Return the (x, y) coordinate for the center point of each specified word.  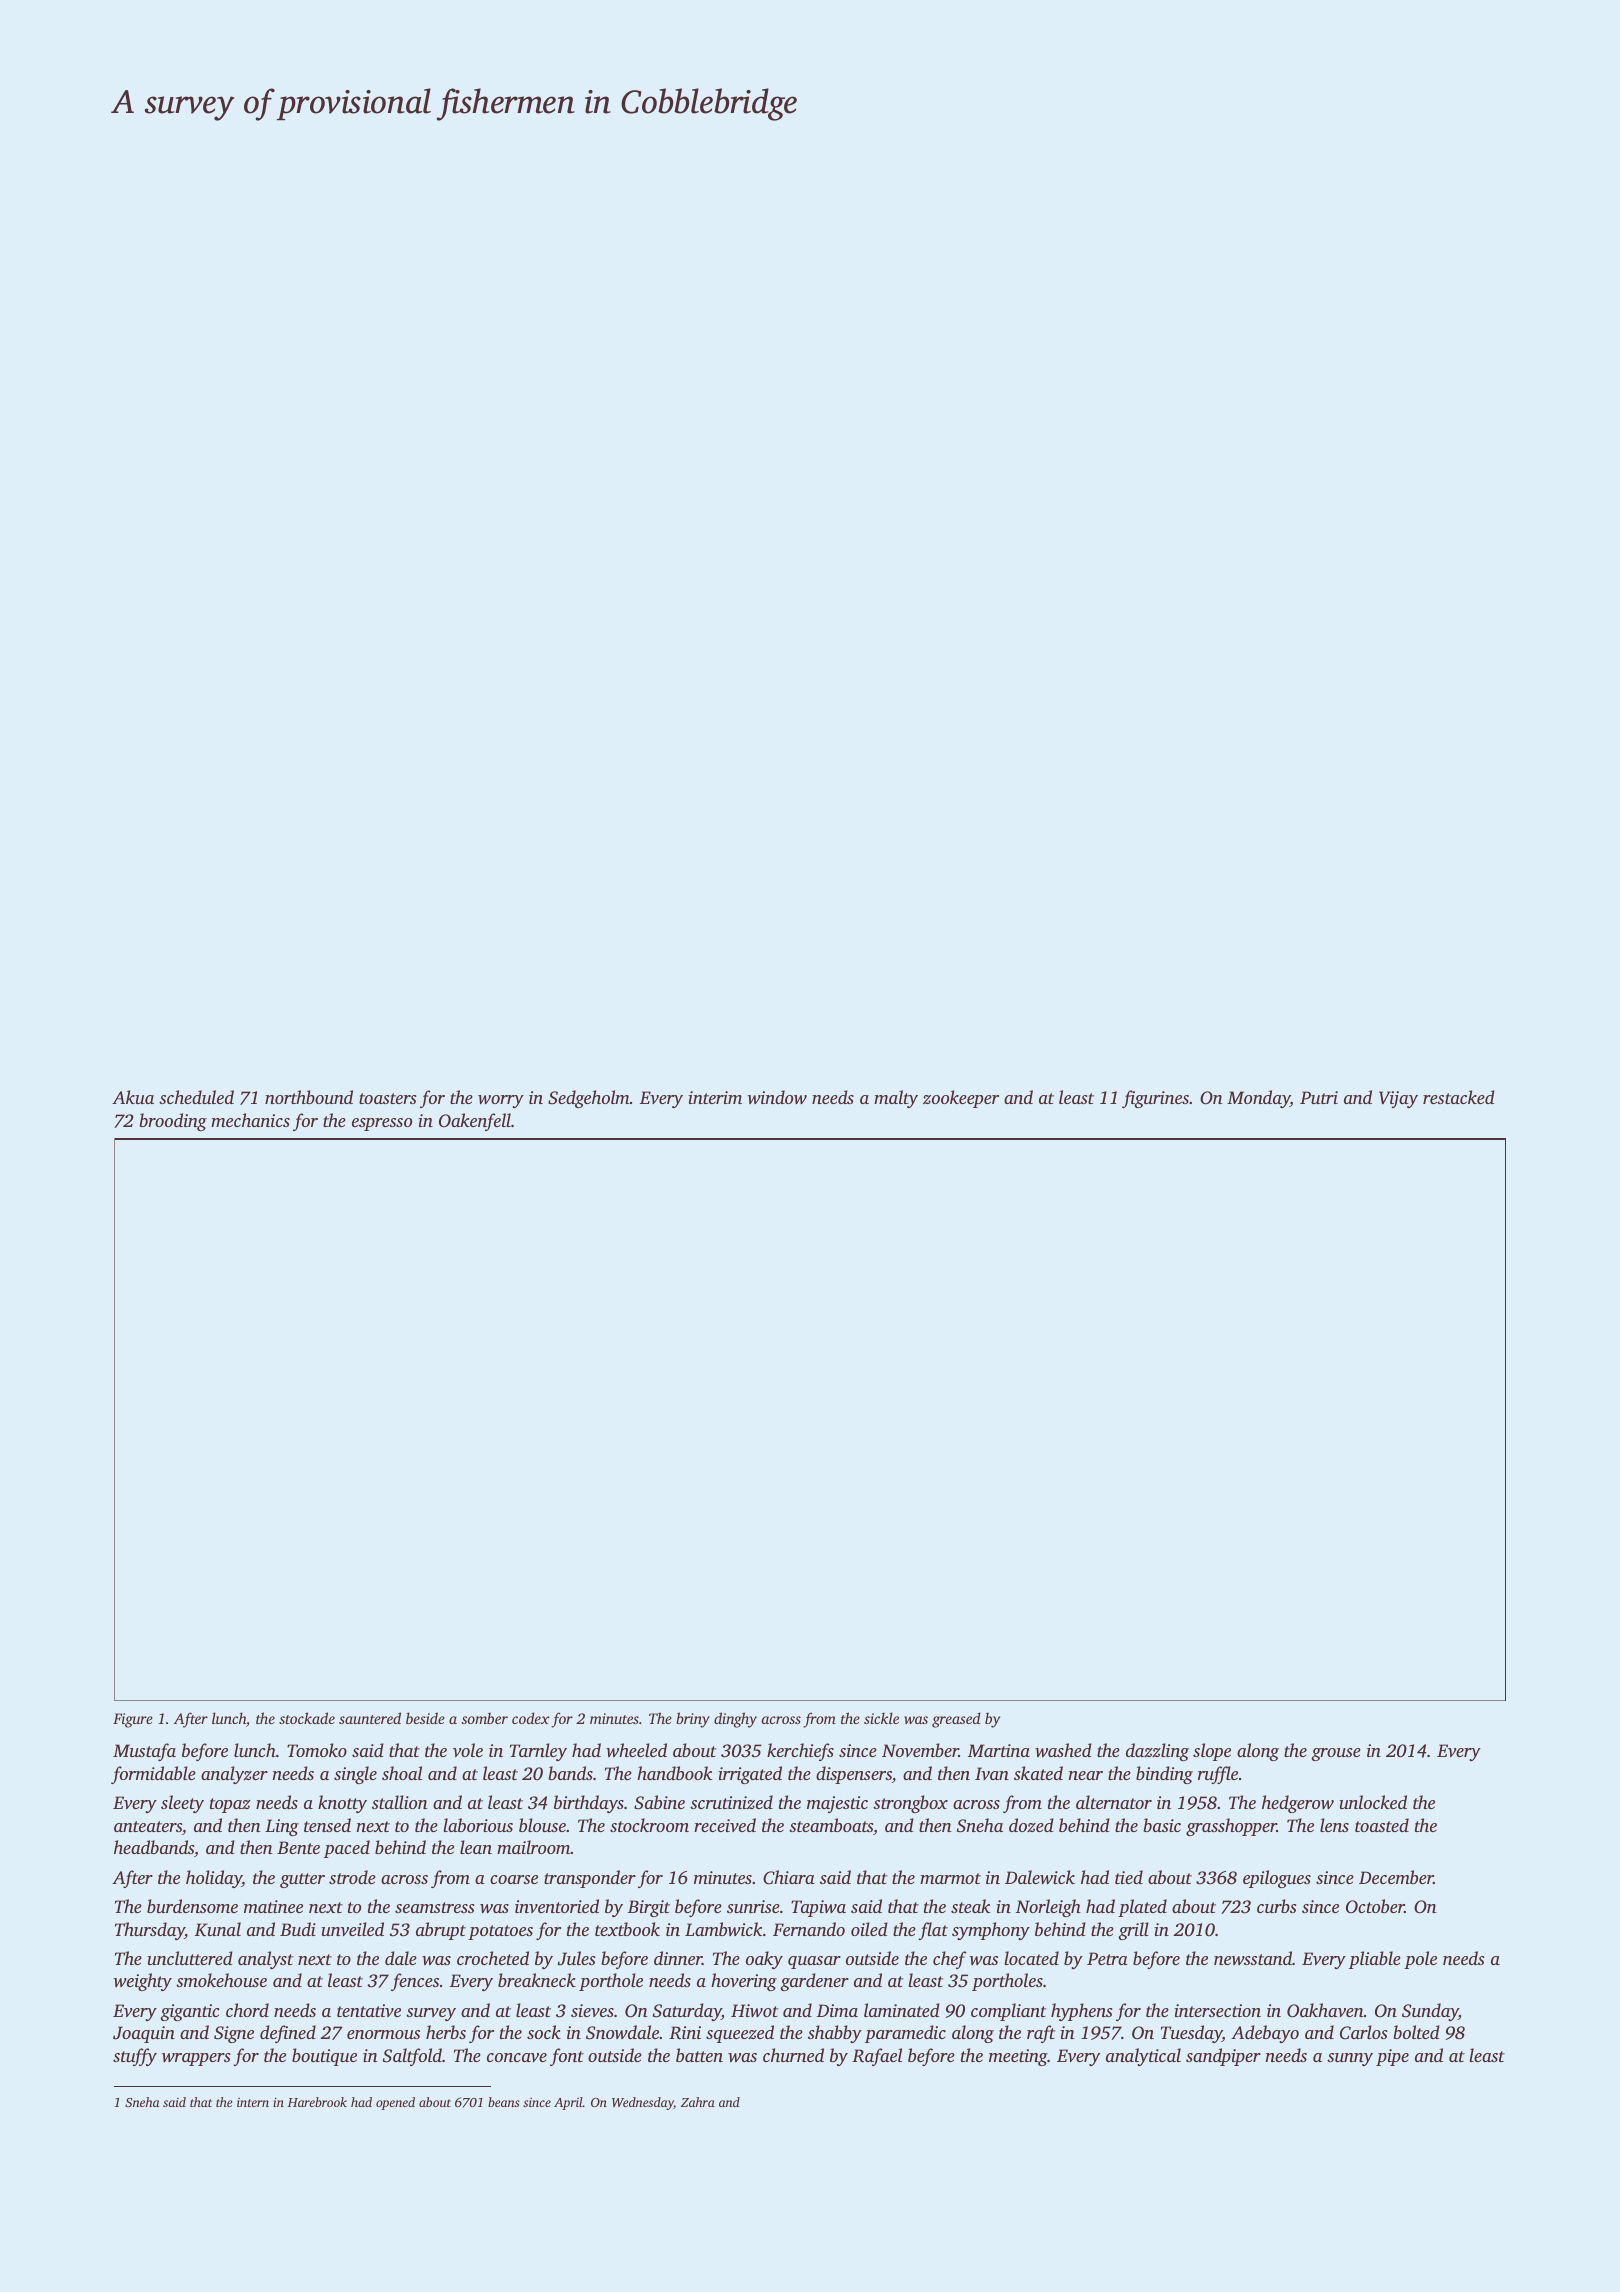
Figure (133, 1720)
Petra (1107, 1958)
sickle (881, 1718)
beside (425, 1718)
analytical (1143, 2057)
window (777, 1097)
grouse (1336, 1754)
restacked (1459, 1097)
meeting (1018, 2057)
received (725, 1825)
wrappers (196, 2059)
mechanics (250, 1120)
